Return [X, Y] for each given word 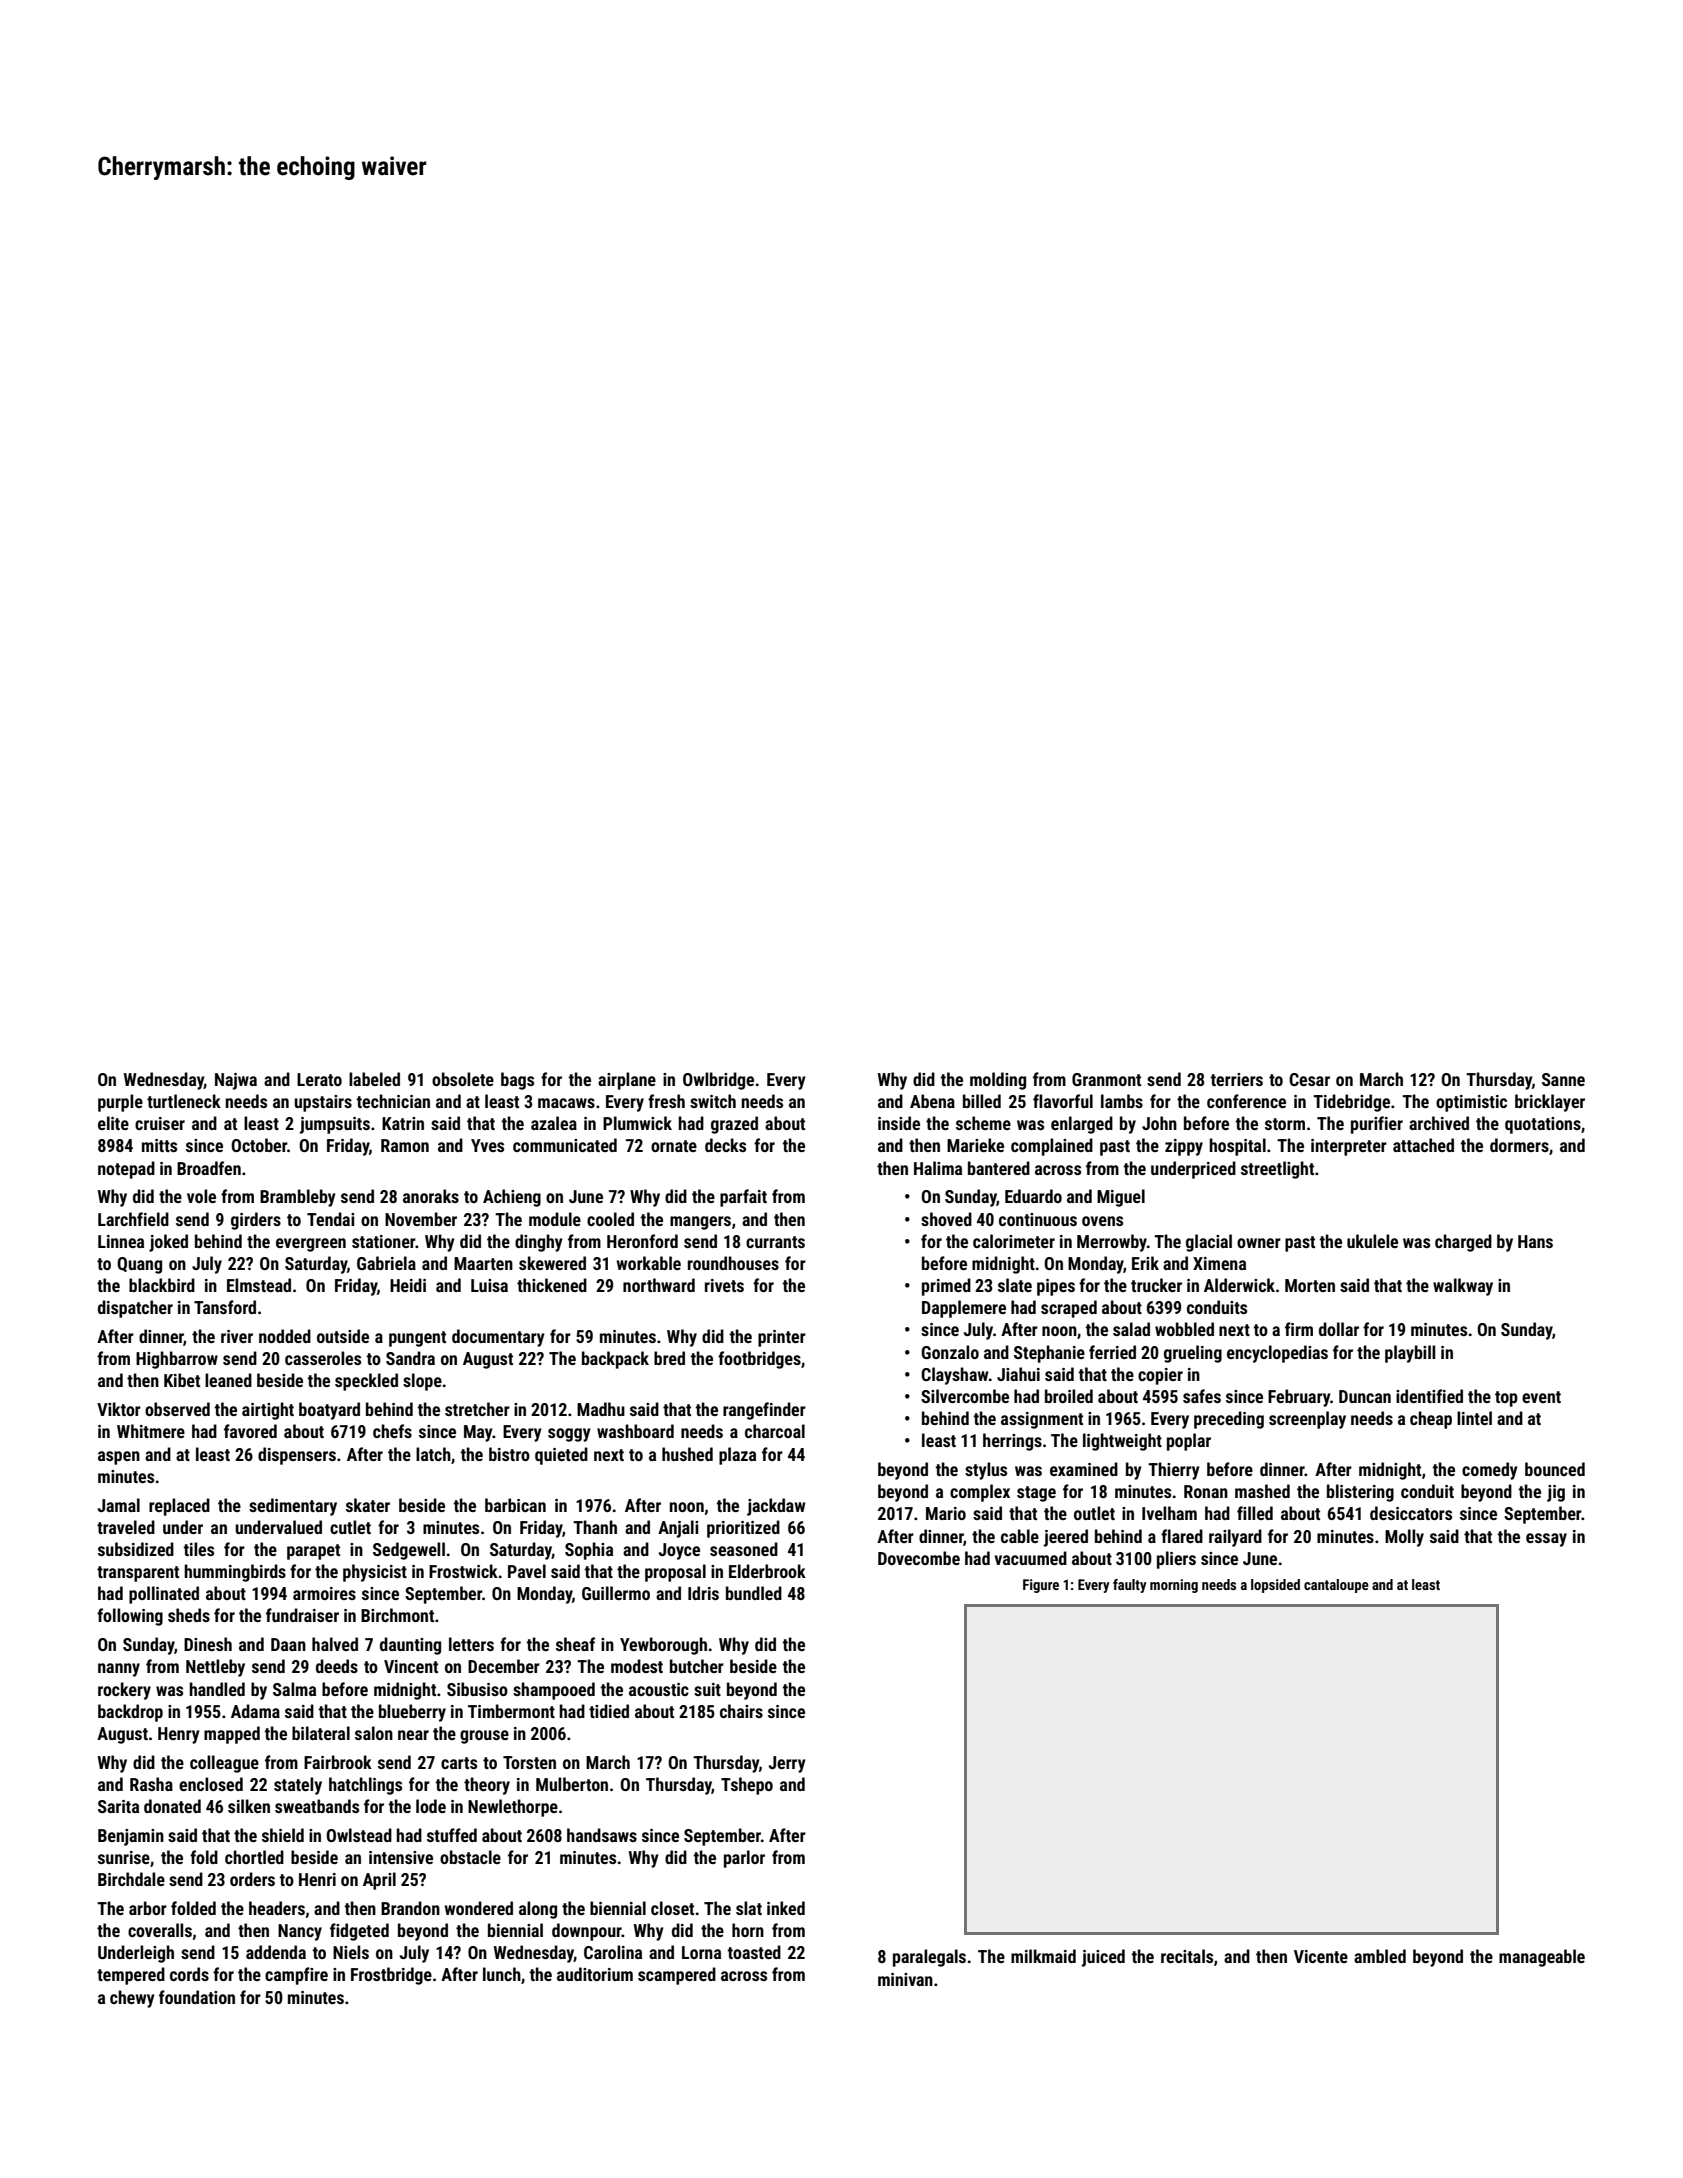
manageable [1542, 1958]
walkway [1463, 1287]
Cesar [1309, 1079]
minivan [905, 1979]
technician [393, 1101]
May [478, 1433]
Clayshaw [954, 1376]
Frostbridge [391, 1976]
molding [998, 1081]
